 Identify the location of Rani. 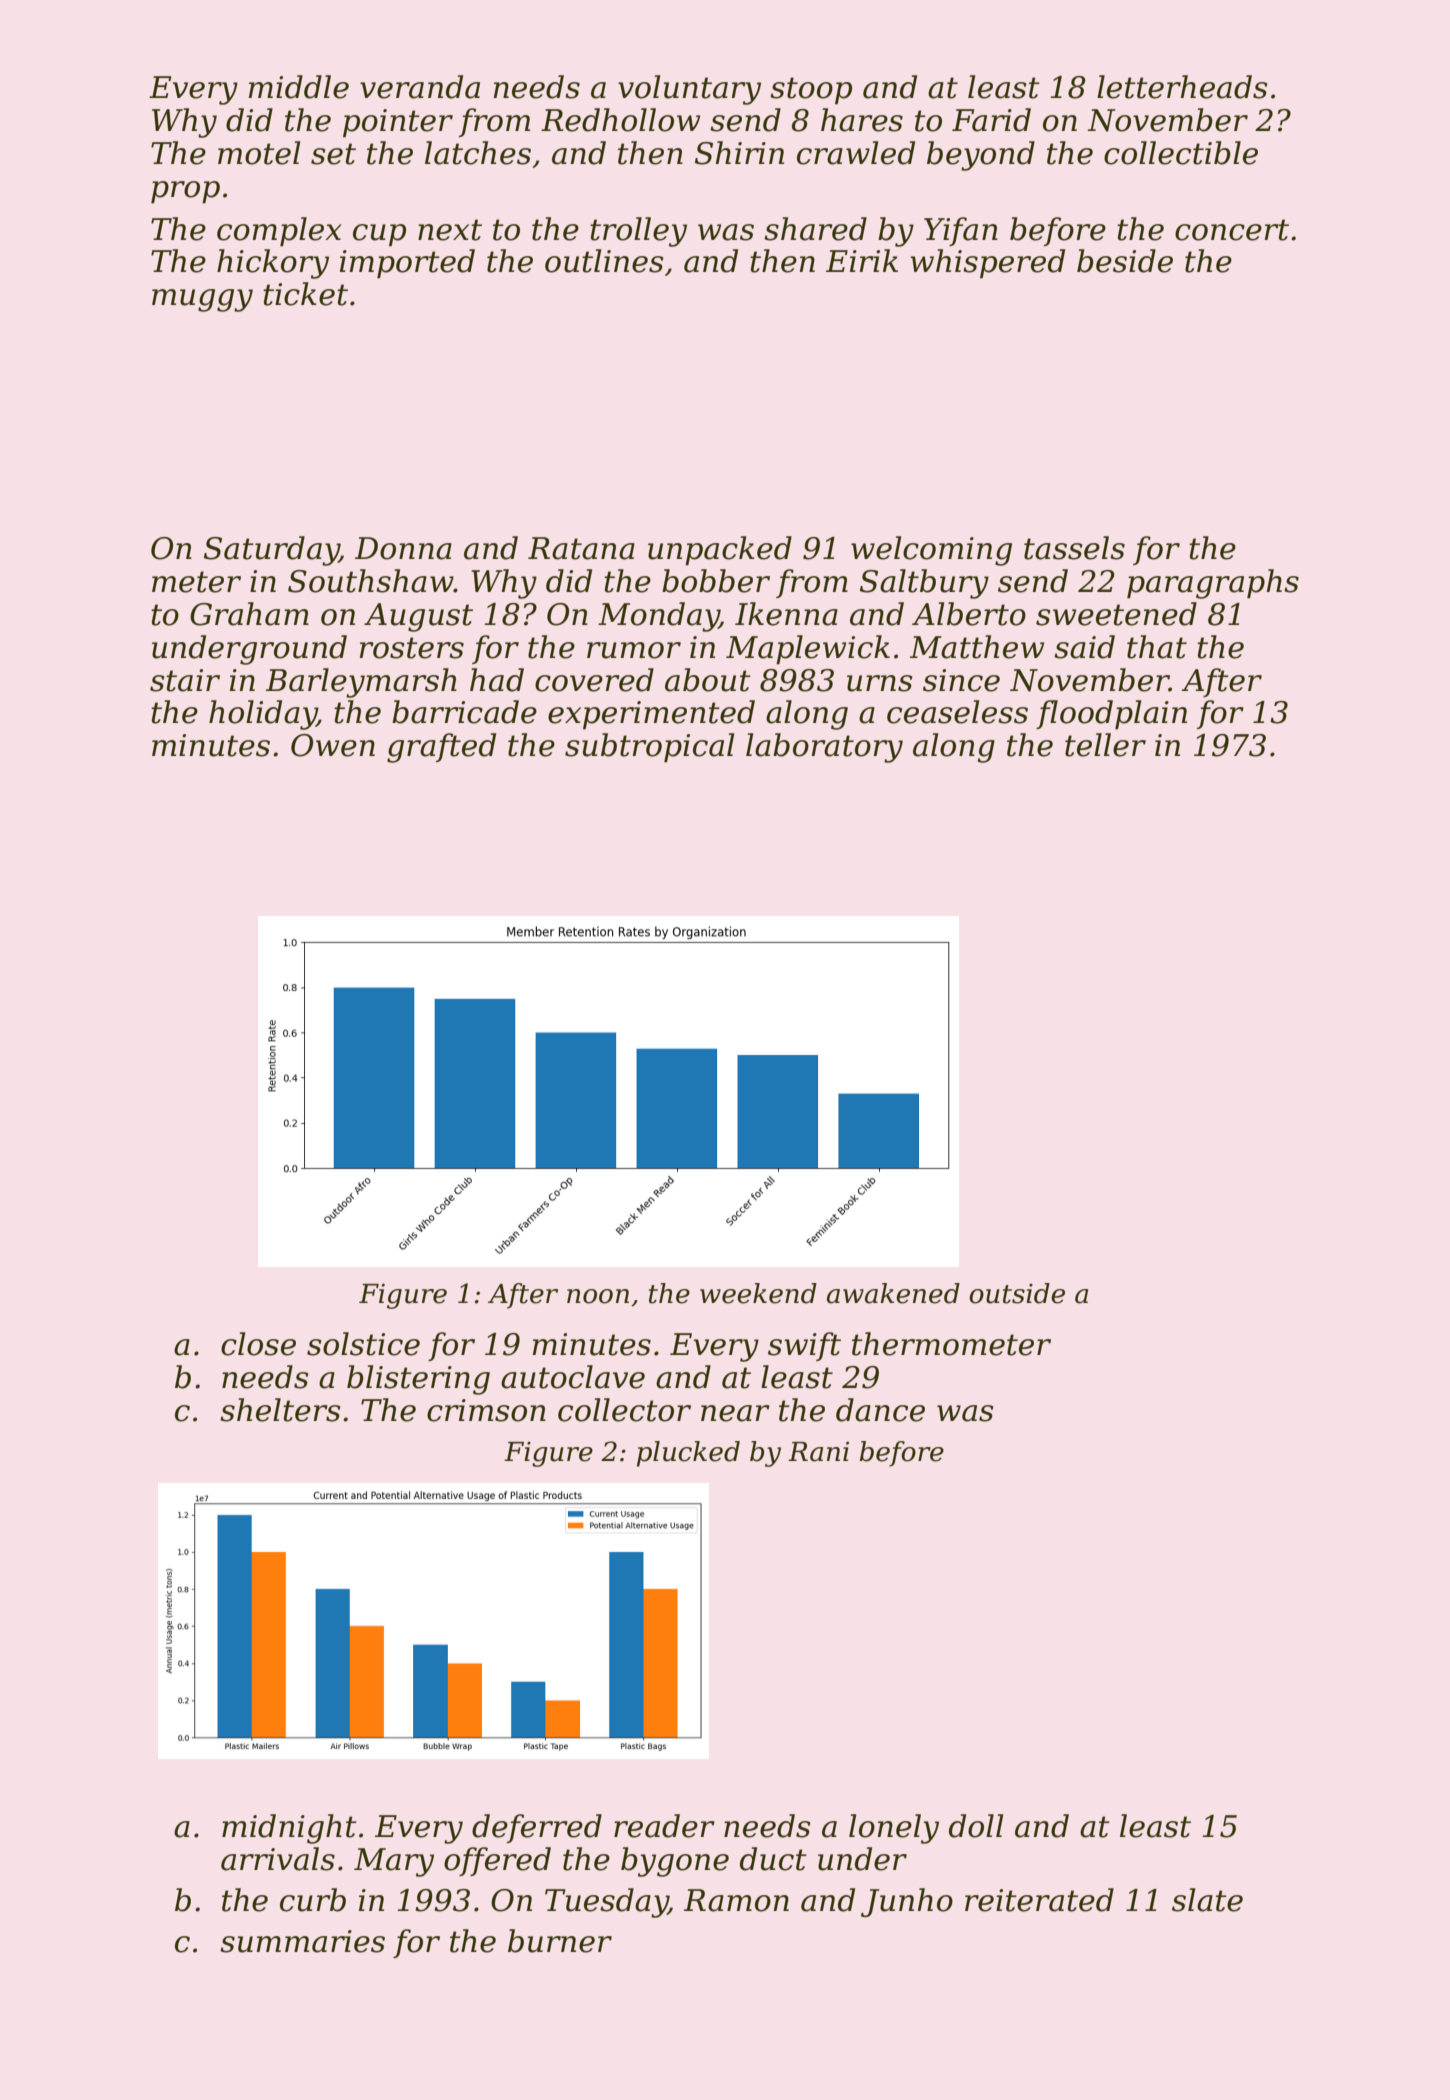
(818, 1452).
